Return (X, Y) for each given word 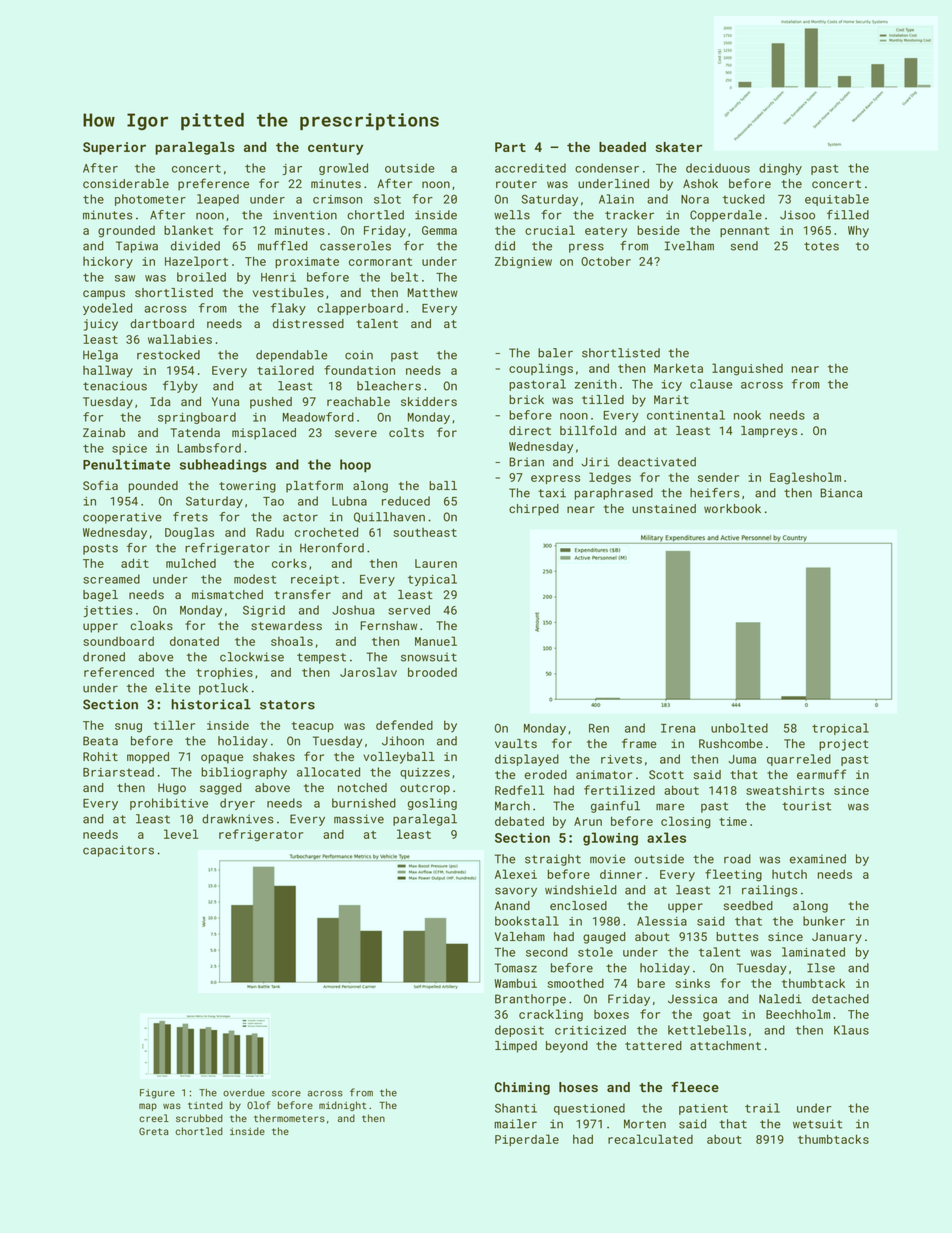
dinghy (780, 169)
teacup (312, 727)
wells (512, 215)
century (335, 149)
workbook (732, 508)
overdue (244, 1093)
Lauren (436, 563)
